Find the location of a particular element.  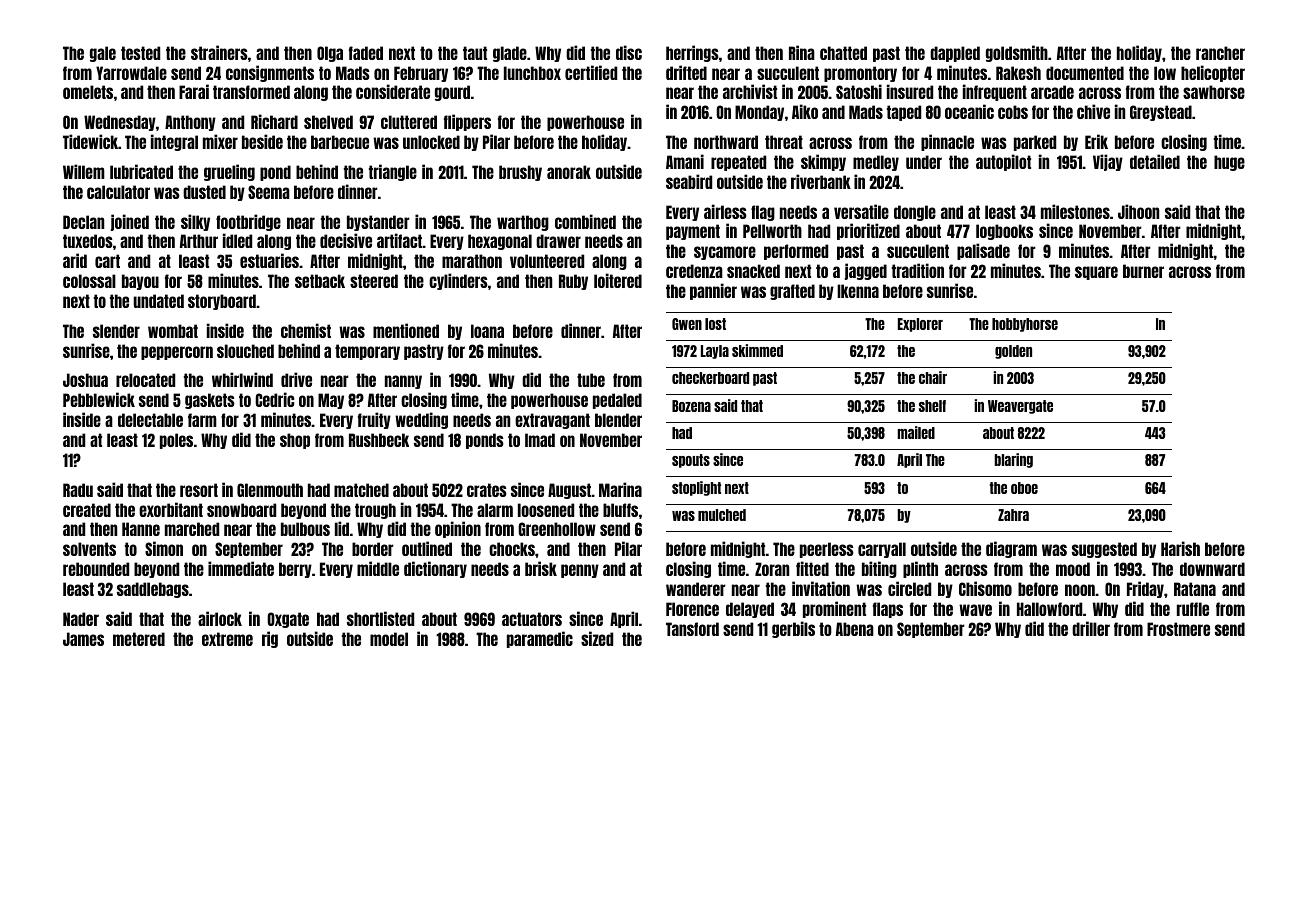

hexagonal is located at coordinates (500, 242).
